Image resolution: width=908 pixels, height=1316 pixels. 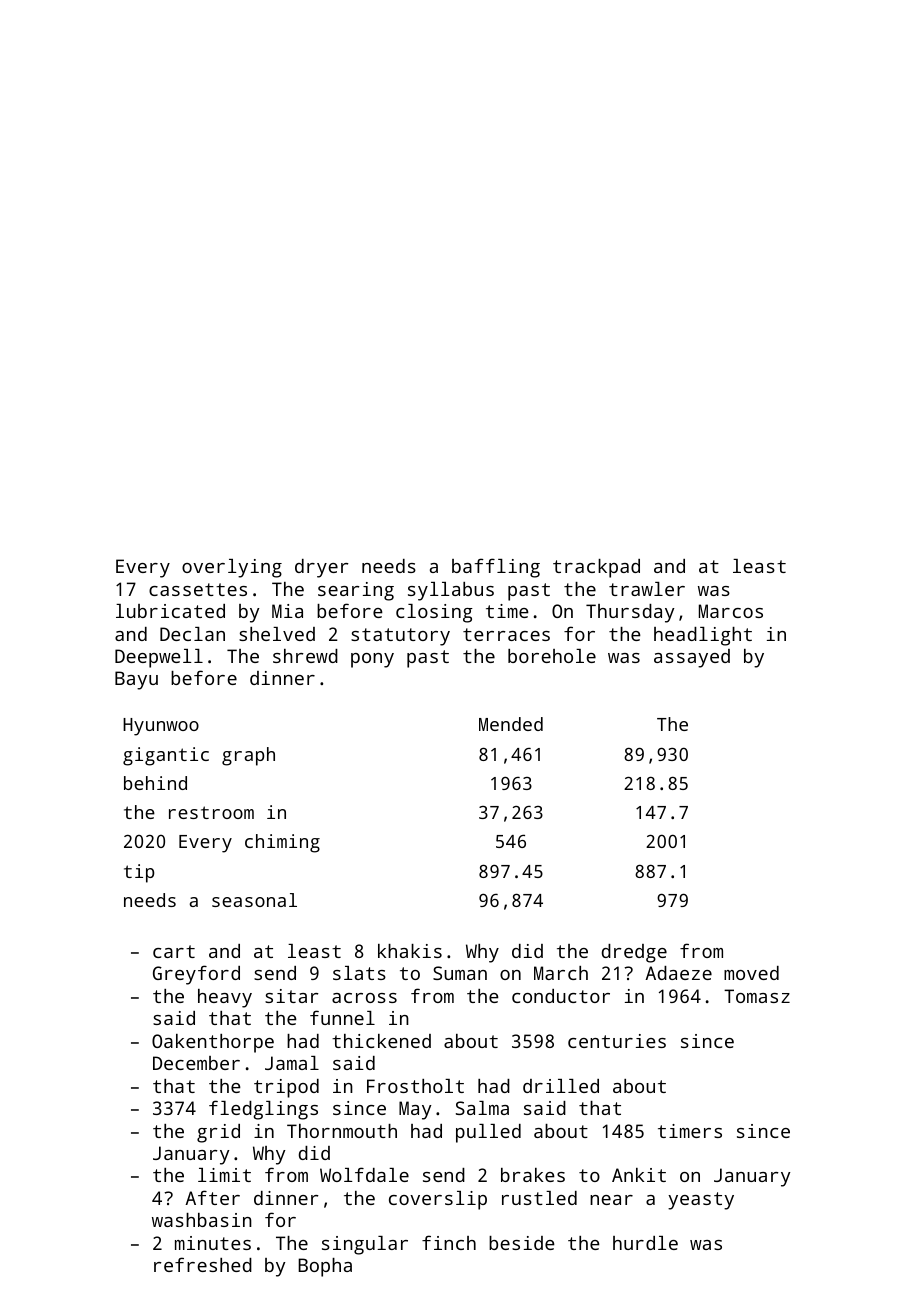 I want to click on refreshed, so click(x=203, y=1264).
